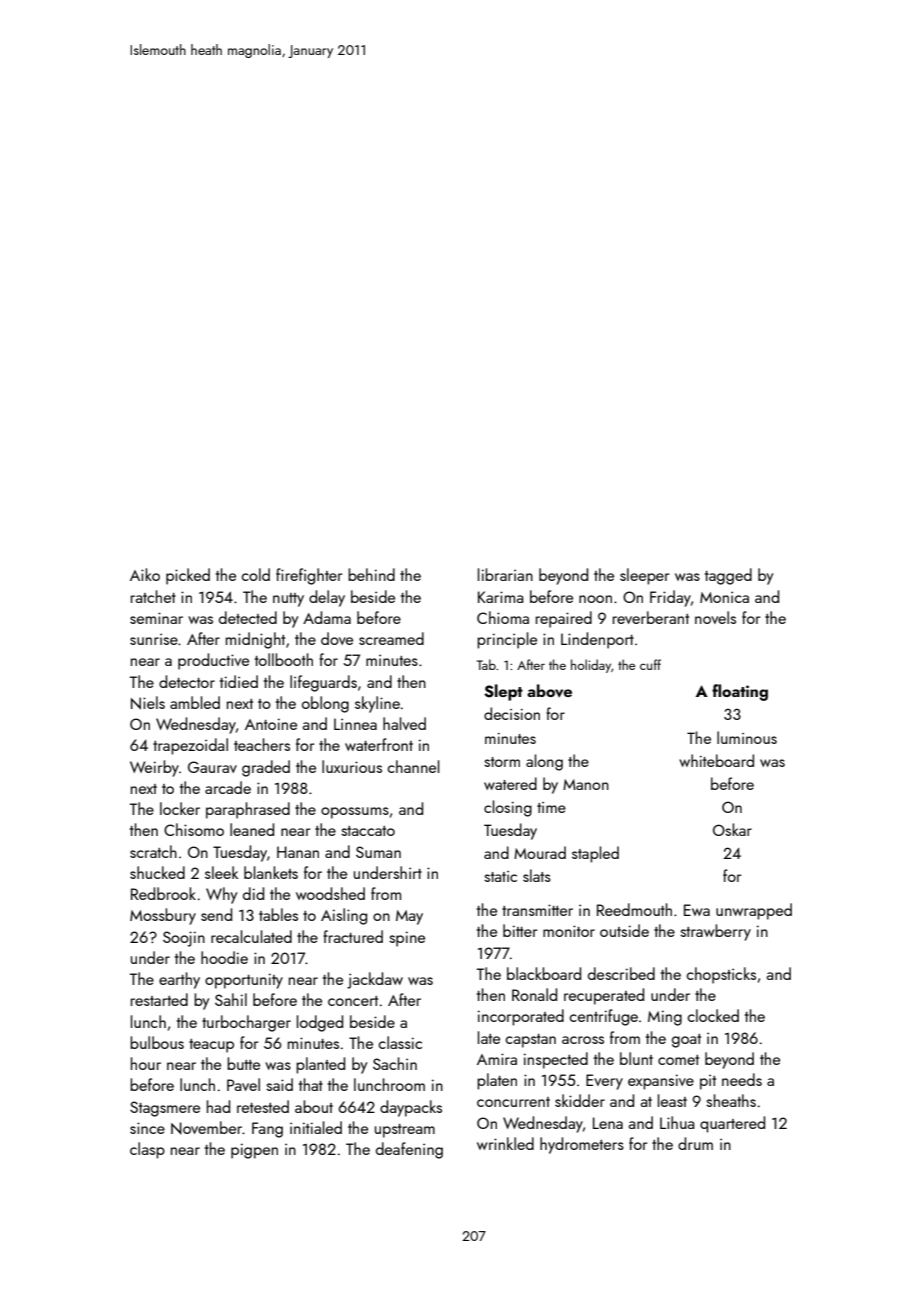  What do you see at coordinates (544, 973) in the screenshot?
I see `blackboard` at bounding box center [544, 973].
